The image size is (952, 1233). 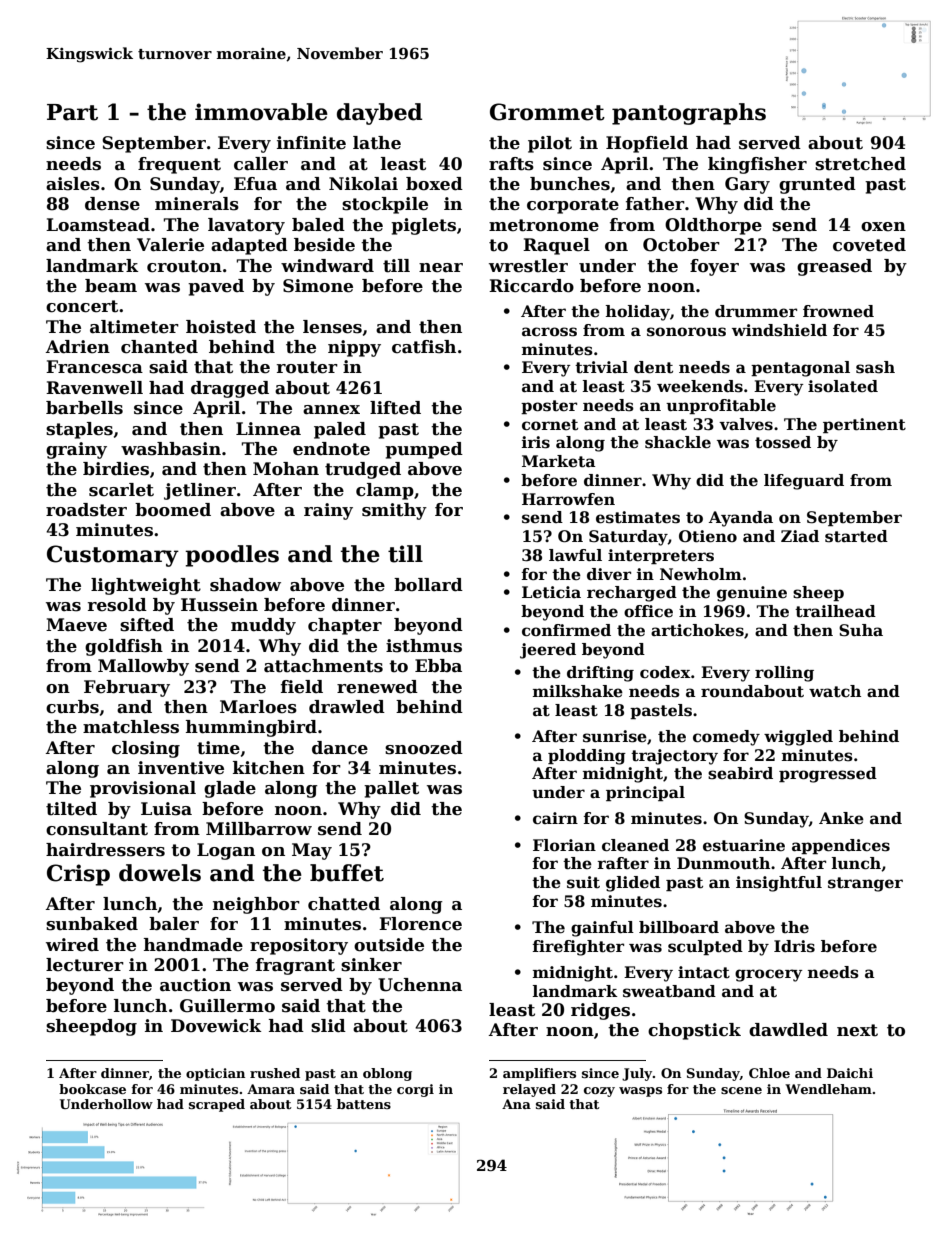 I want to click on pertinent, so click(x=864, y=425).
